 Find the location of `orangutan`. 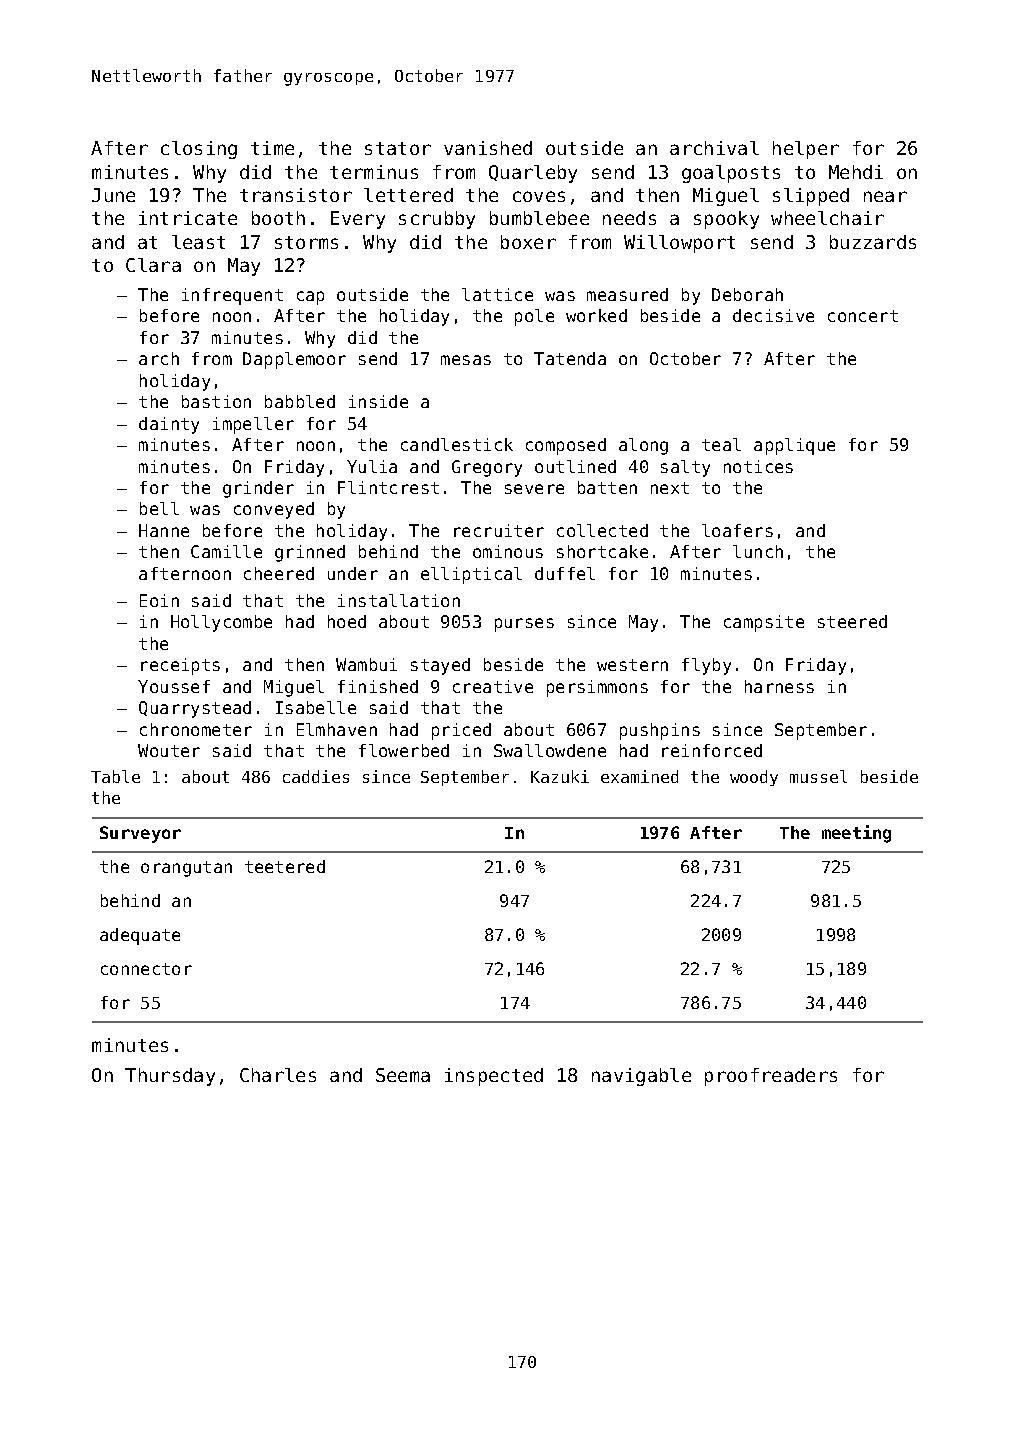

orangutan is located at coordinates (186, 869).
